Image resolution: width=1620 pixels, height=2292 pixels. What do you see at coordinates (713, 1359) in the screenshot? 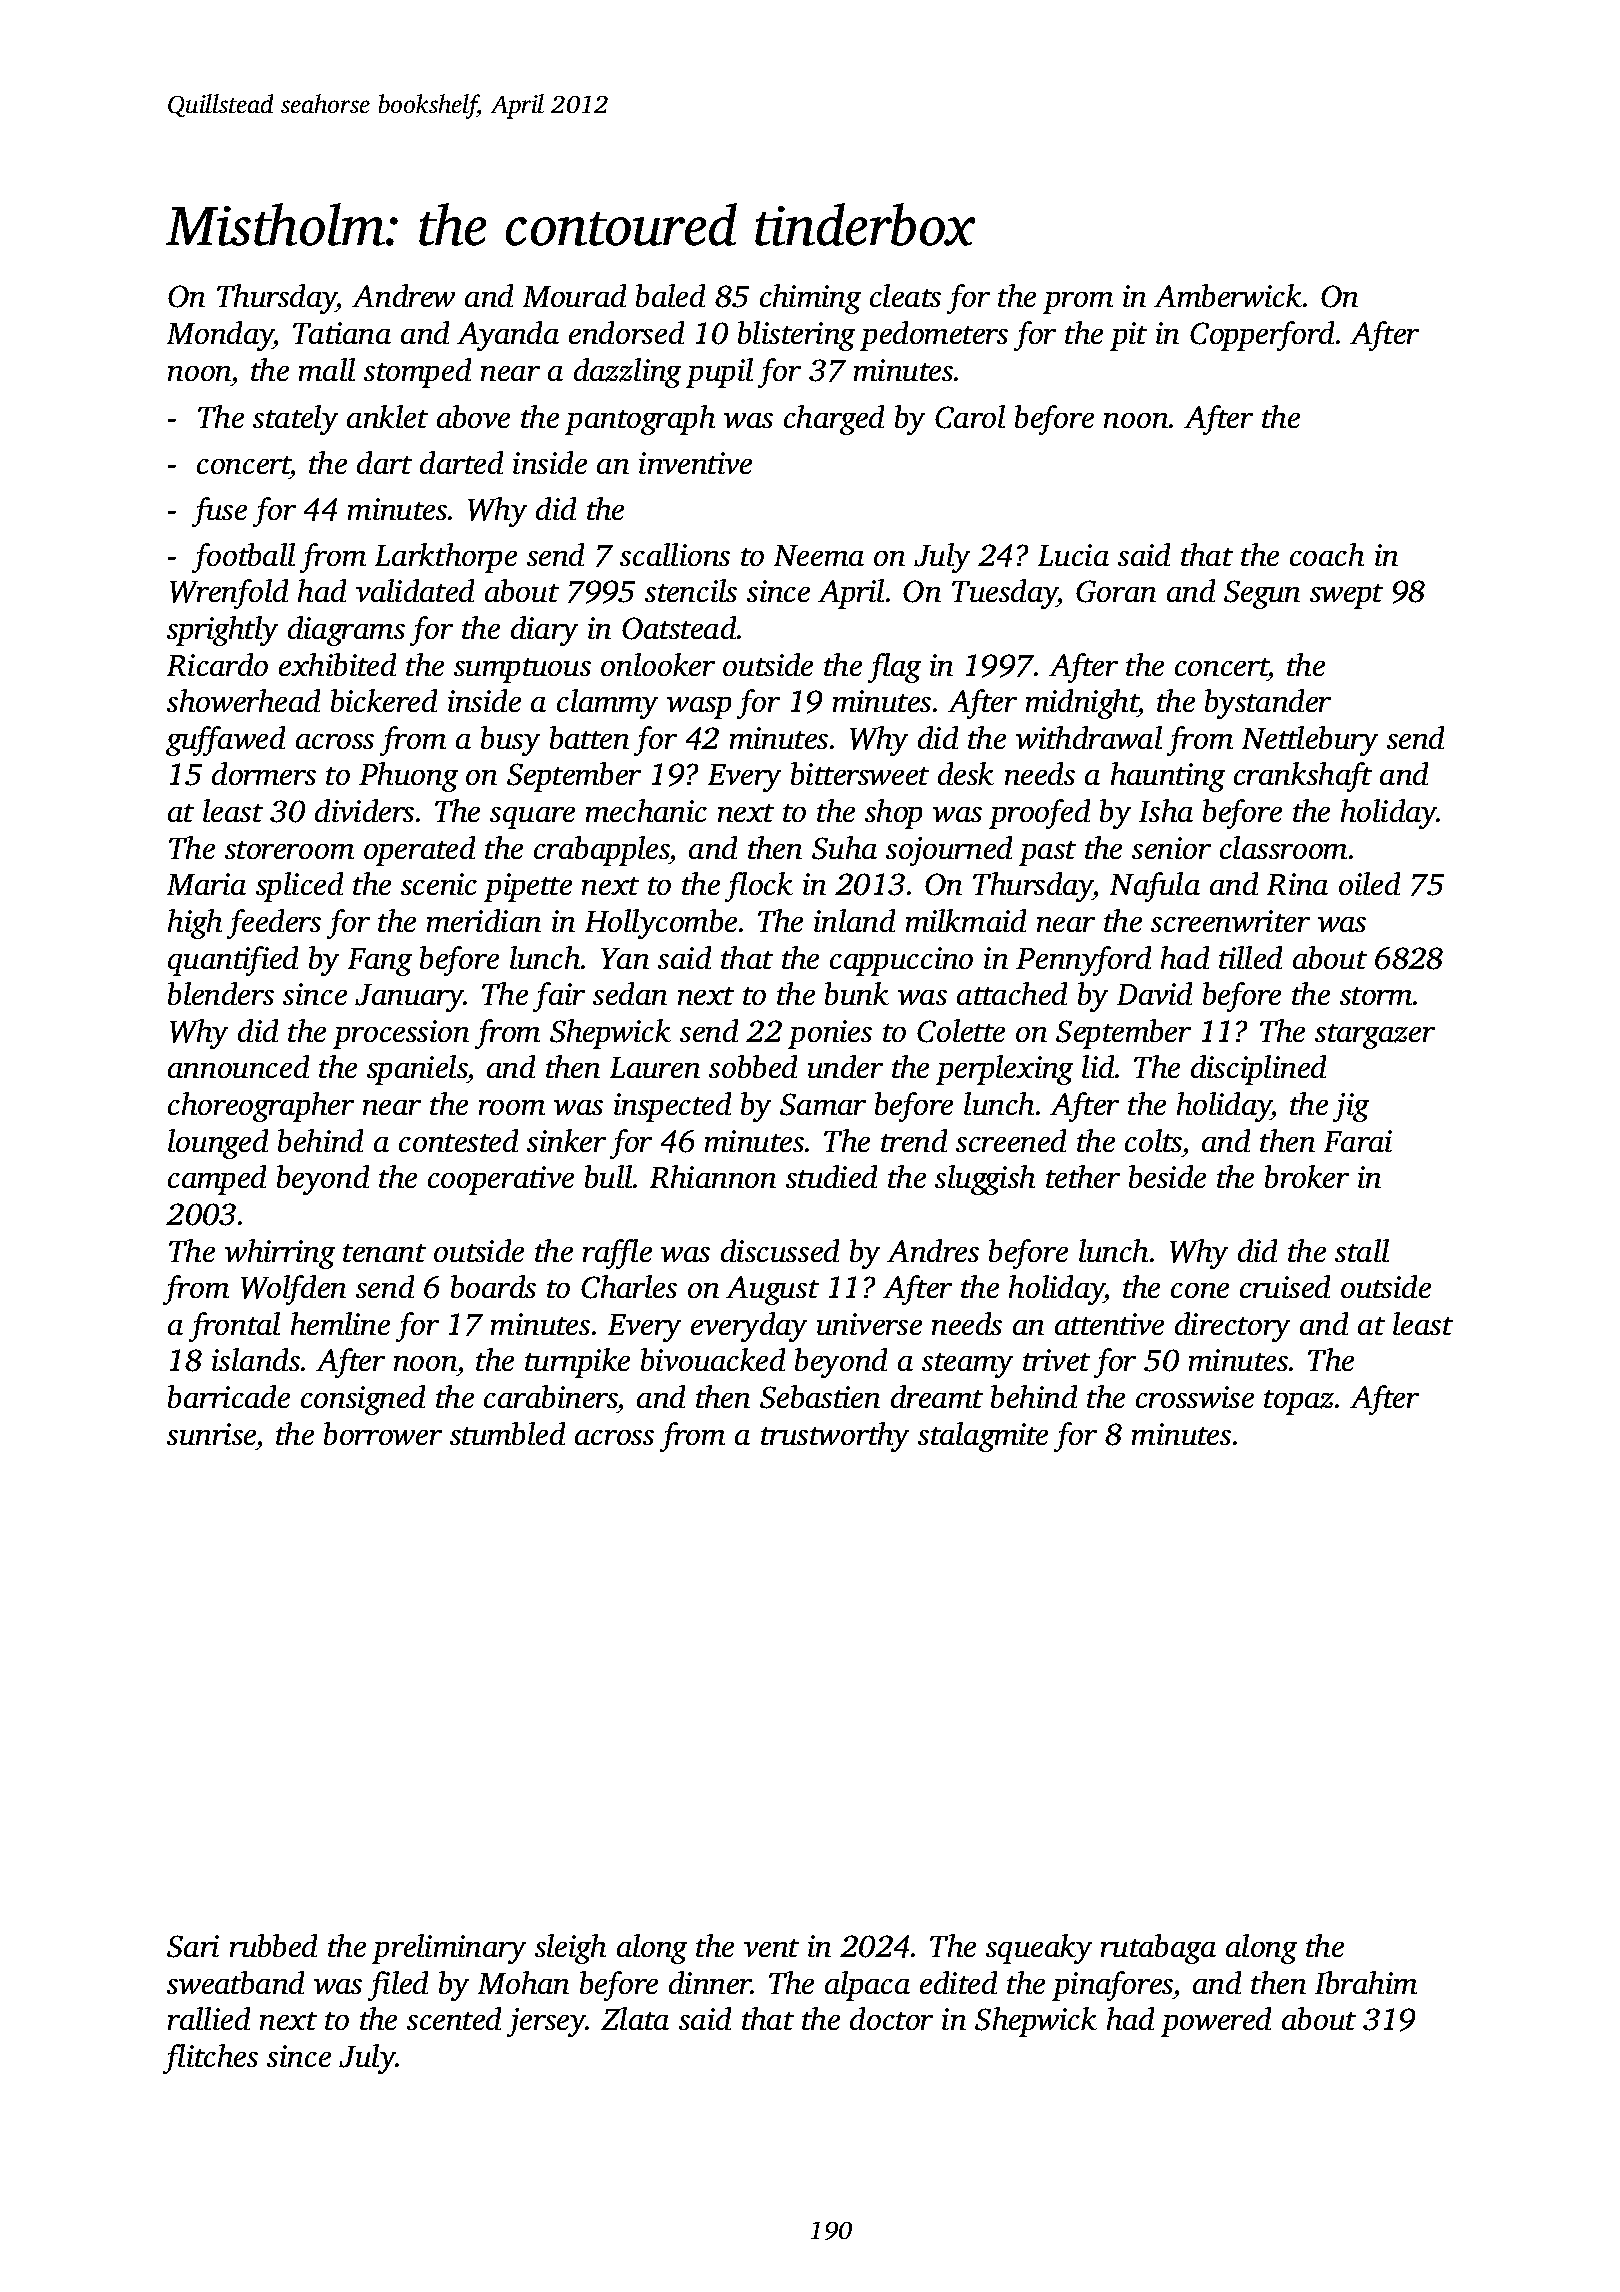
I see `bivouacked` at bounding box center [713, 1359].
